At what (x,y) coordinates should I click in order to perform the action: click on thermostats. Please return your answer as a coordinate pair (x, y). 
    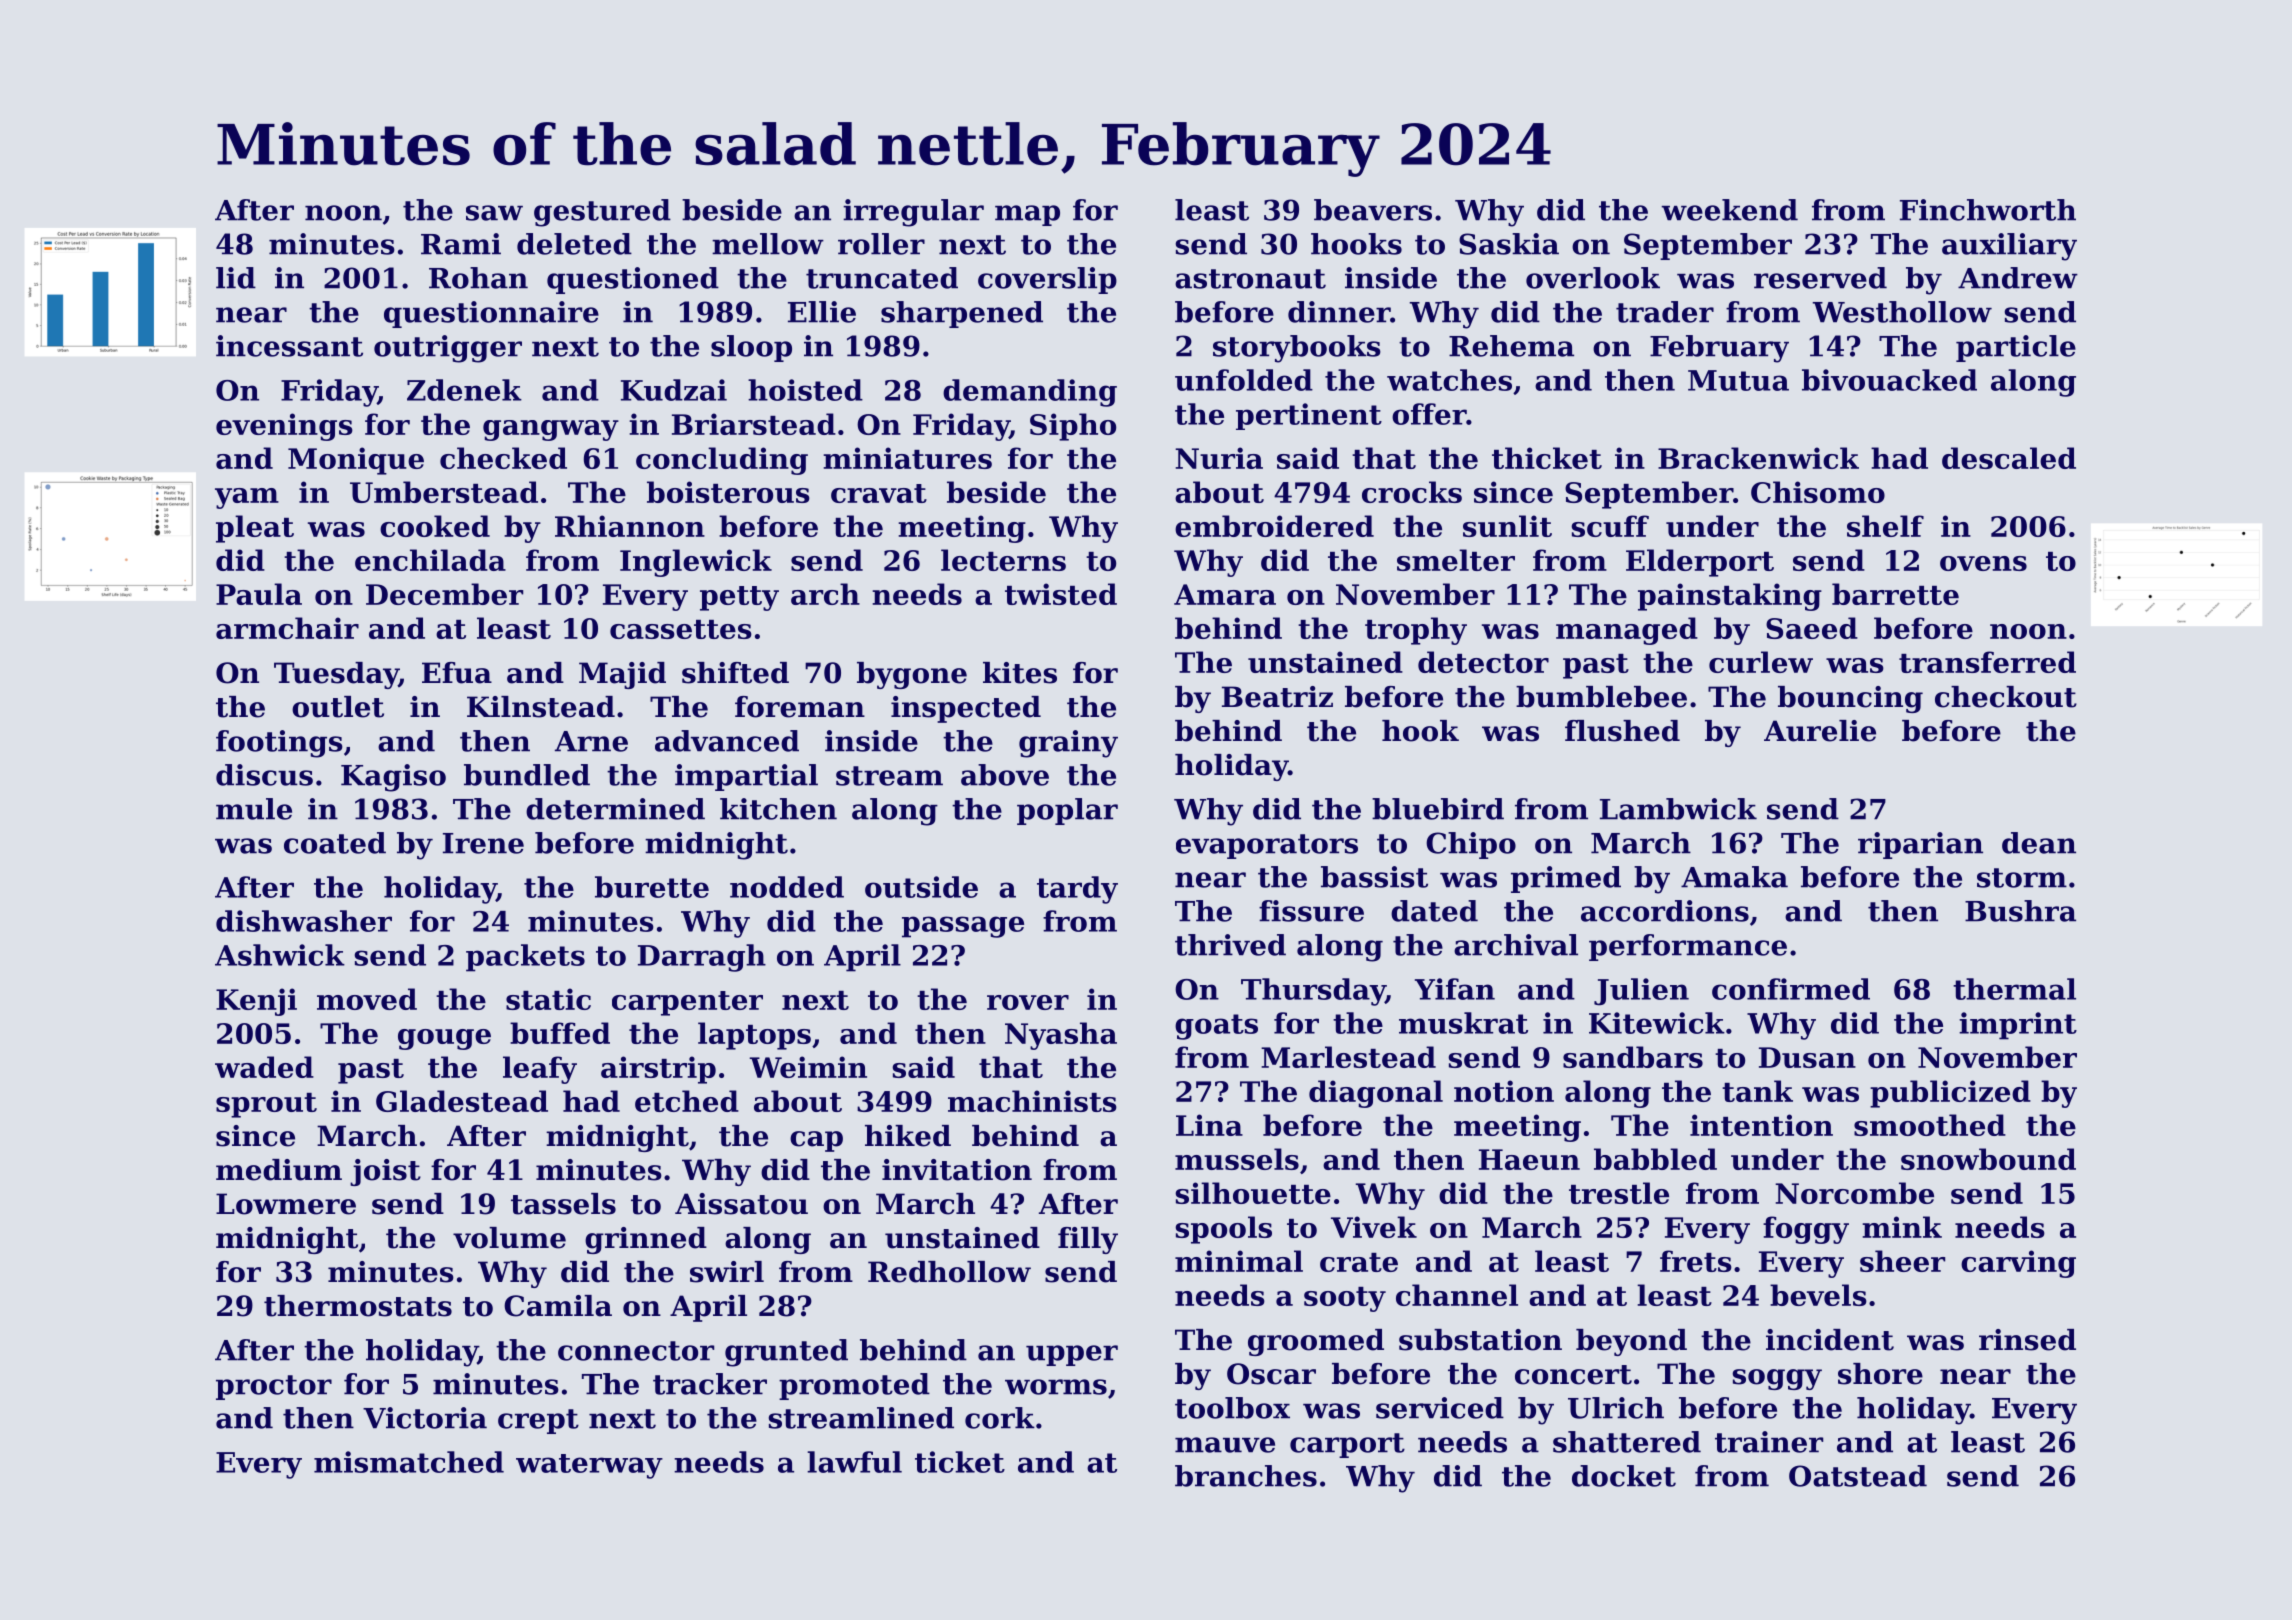
    Looking at the image, I should click on (358, 1306).
